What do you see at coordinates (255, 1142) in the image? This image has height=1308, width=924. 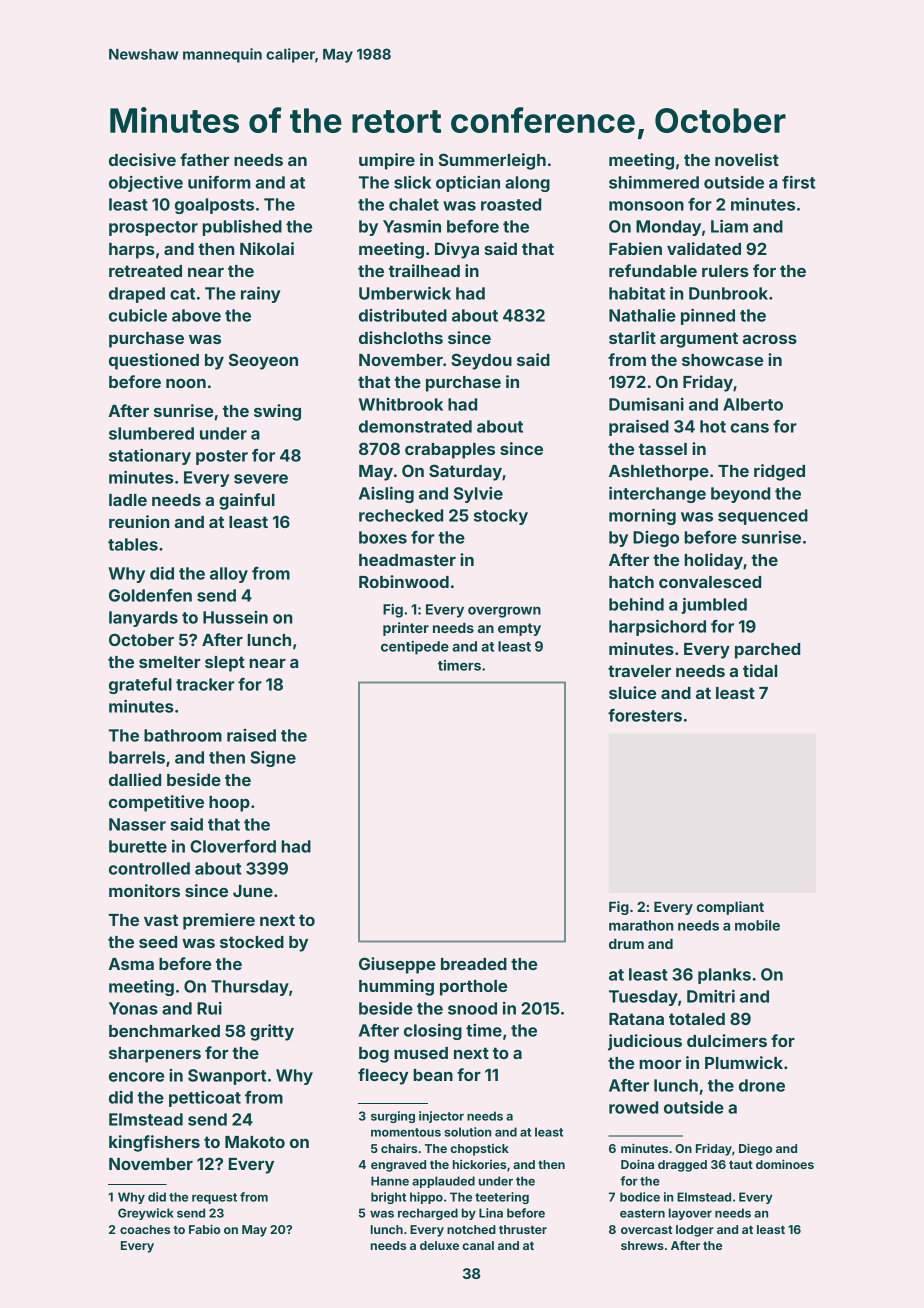 I see `Makoto` at bounding box center [255, 1142].
